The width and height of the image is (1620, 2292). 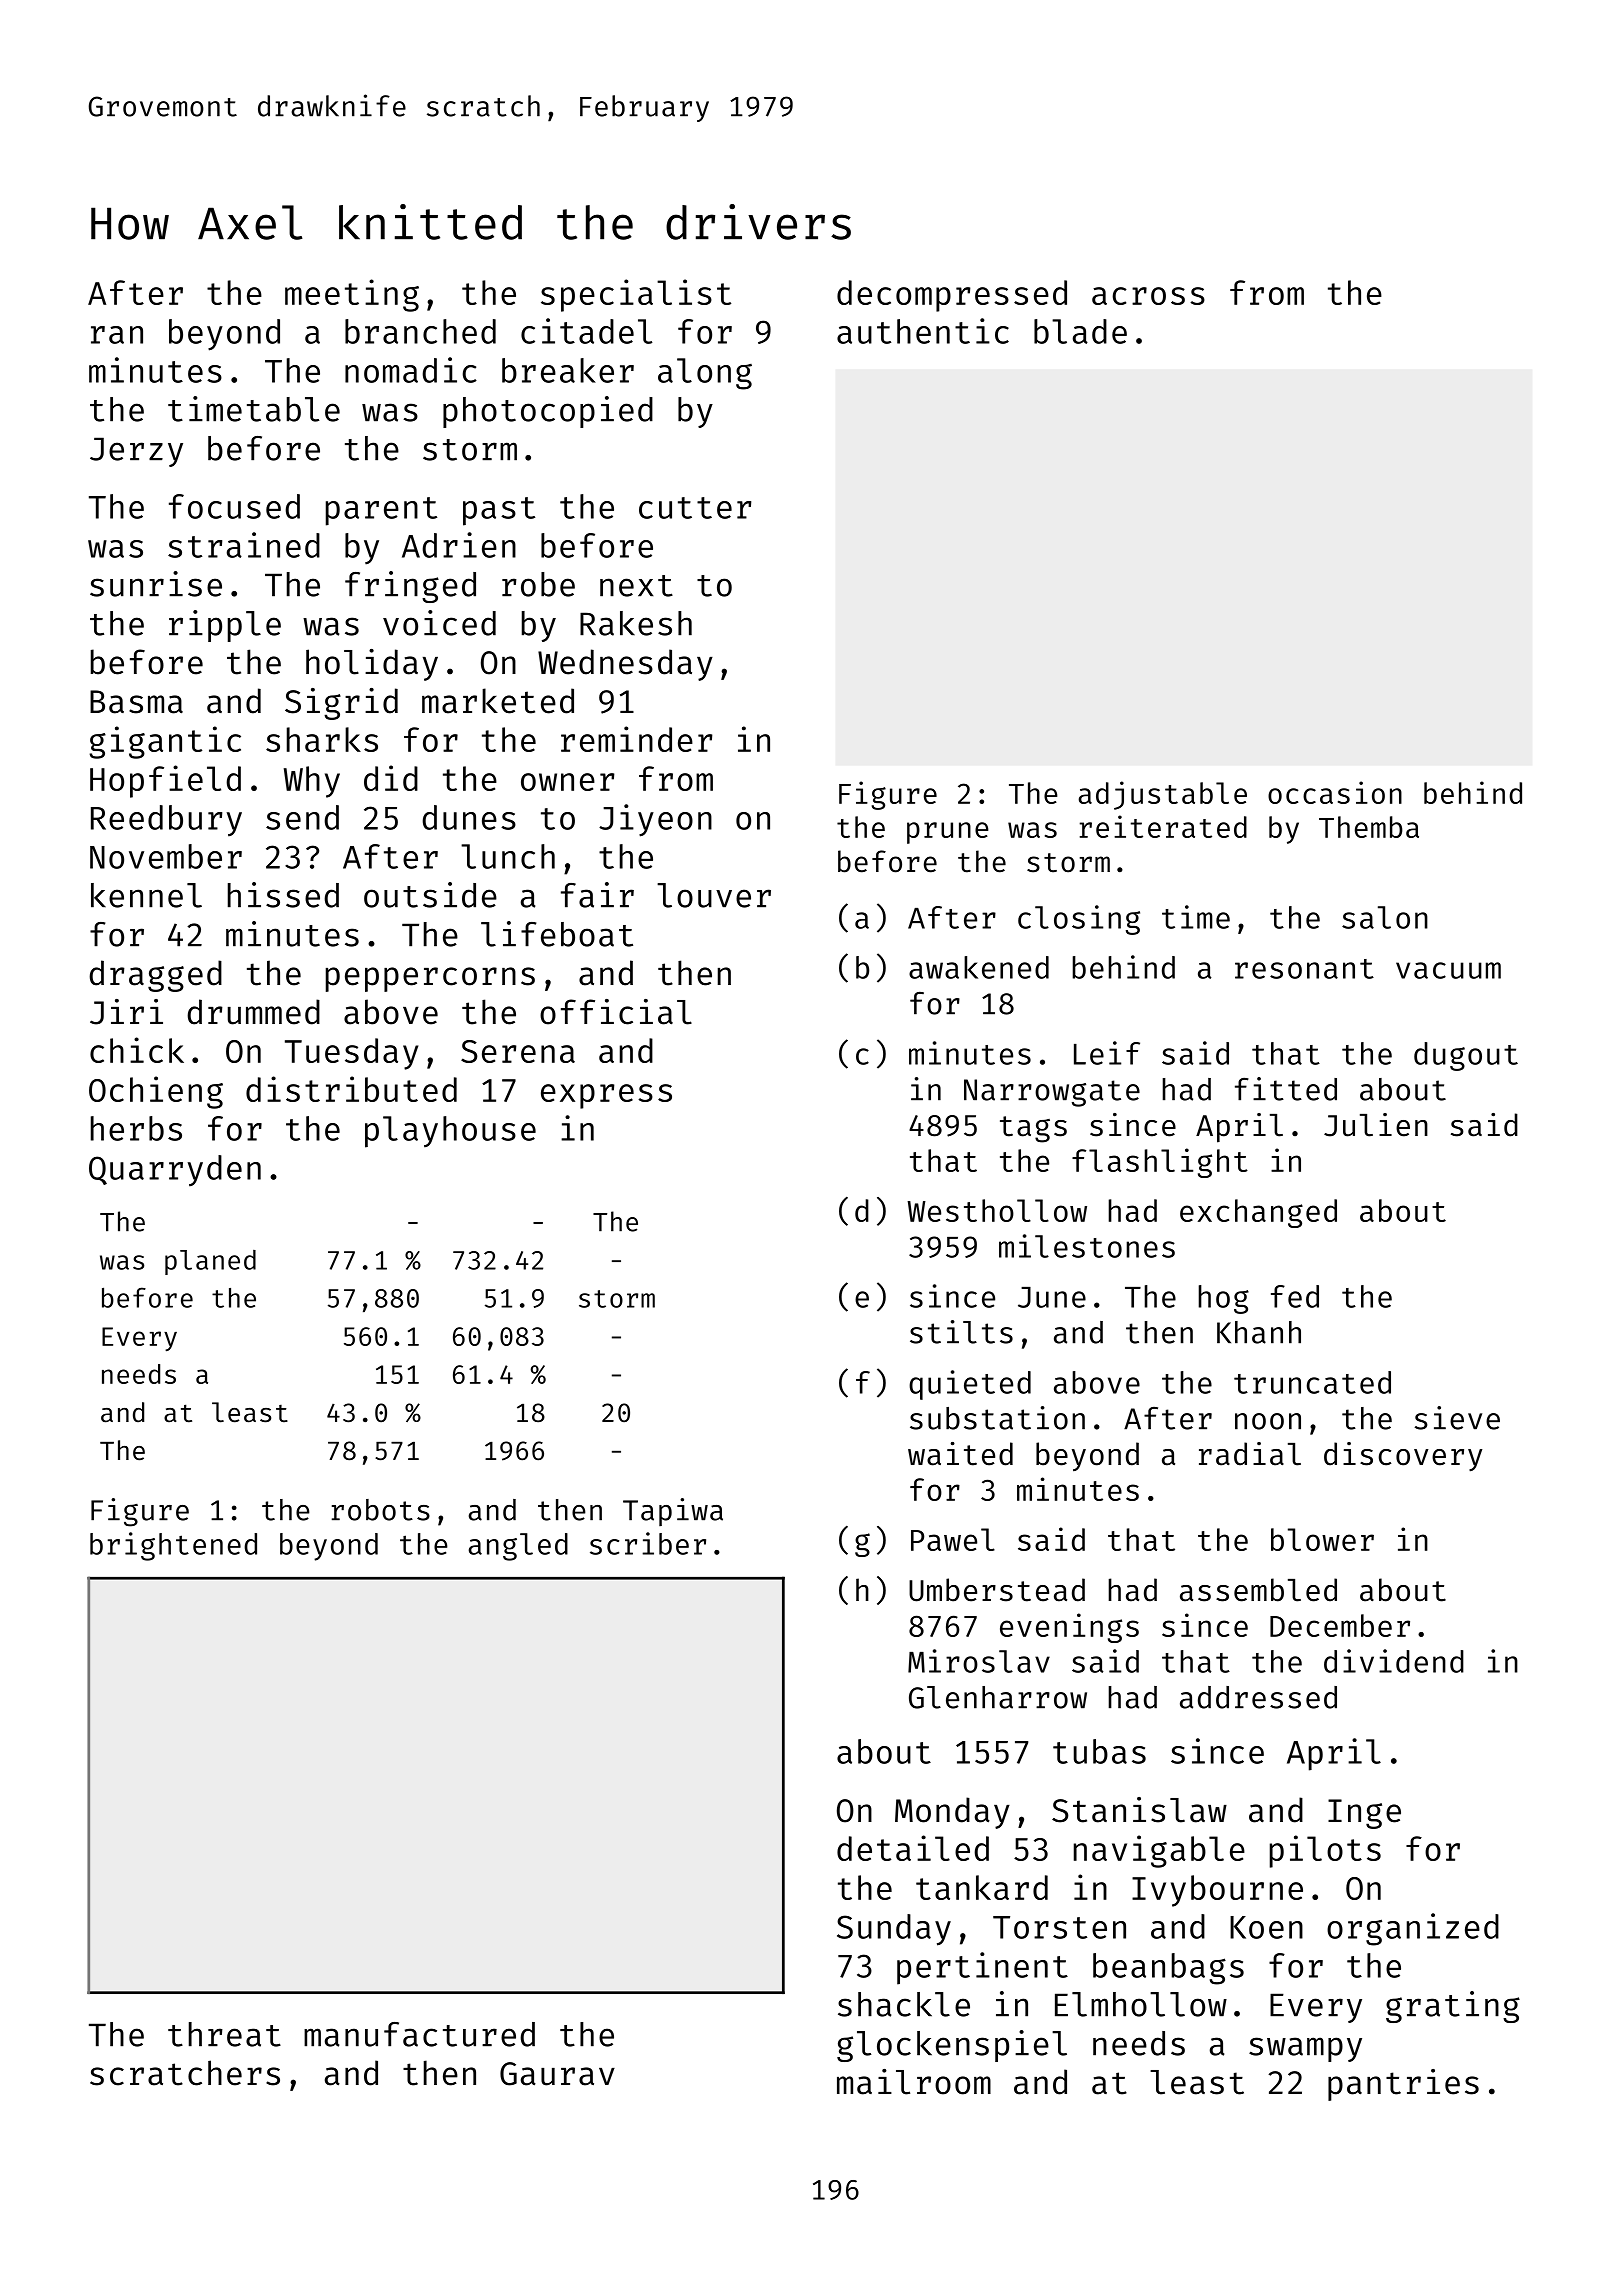 I want to click on Pawel, so click(x=953, y=1539).
